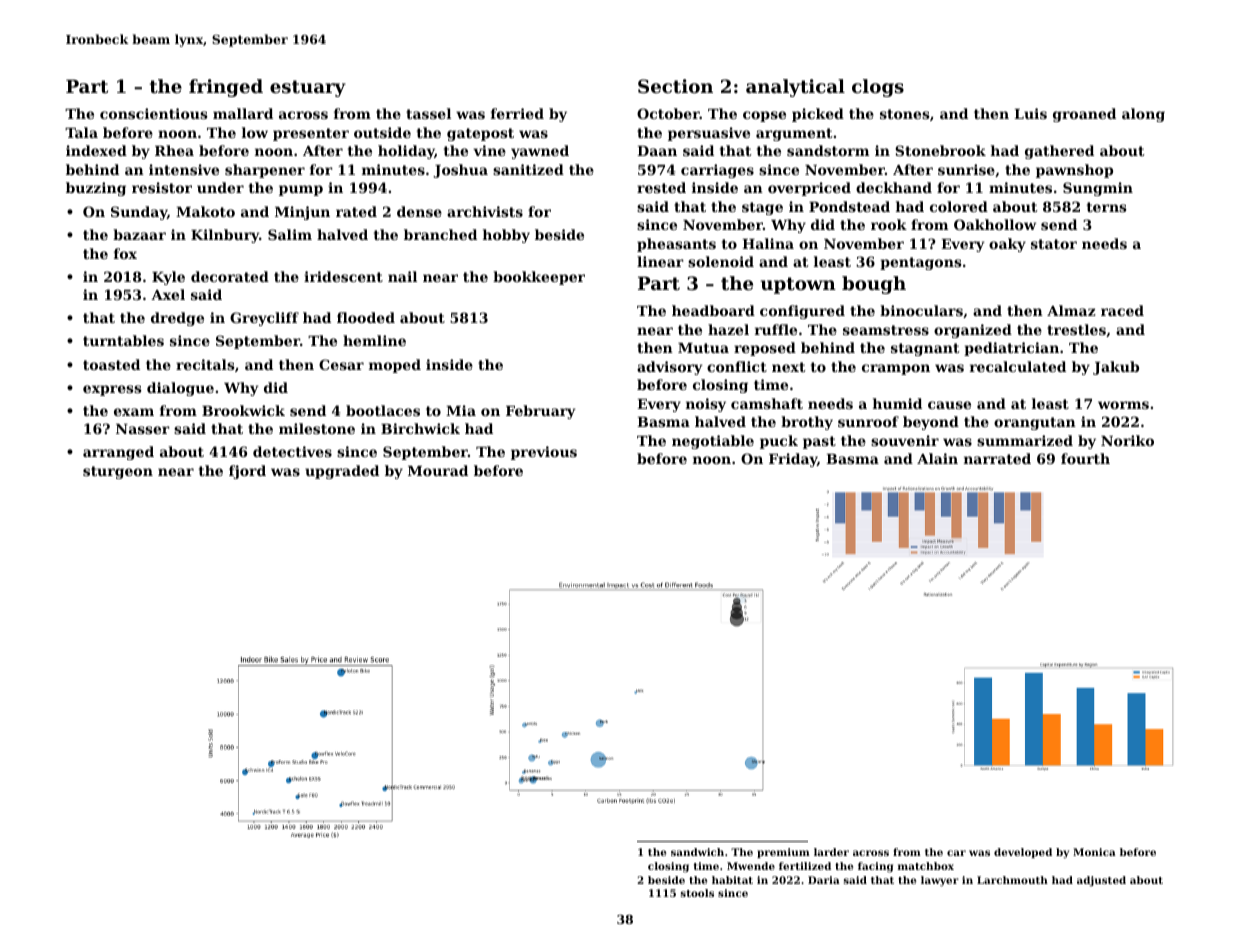 Image resolution: width=1233 pixels, height=952 pixels. What do you see at coordinates (247, 472) in the screenshot?
I see `fjord` at bounding box center [247, 472].
